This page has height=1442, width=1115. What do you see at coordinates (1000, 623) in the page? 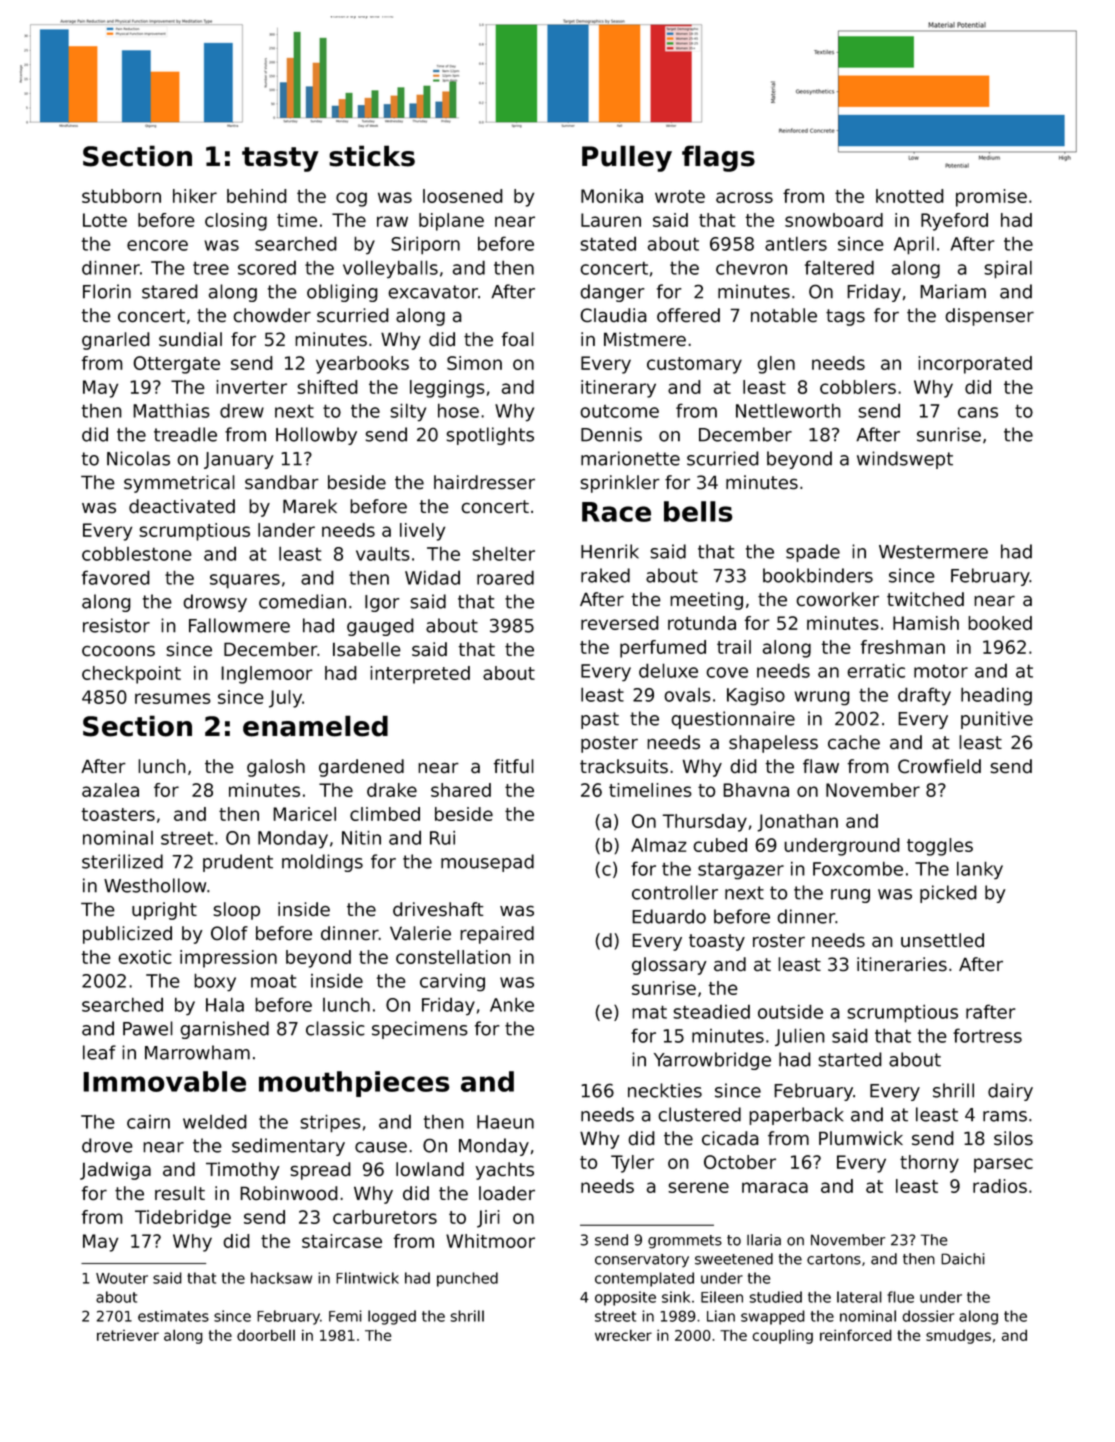
I see `booked` at bounding box center [1000, 623].
